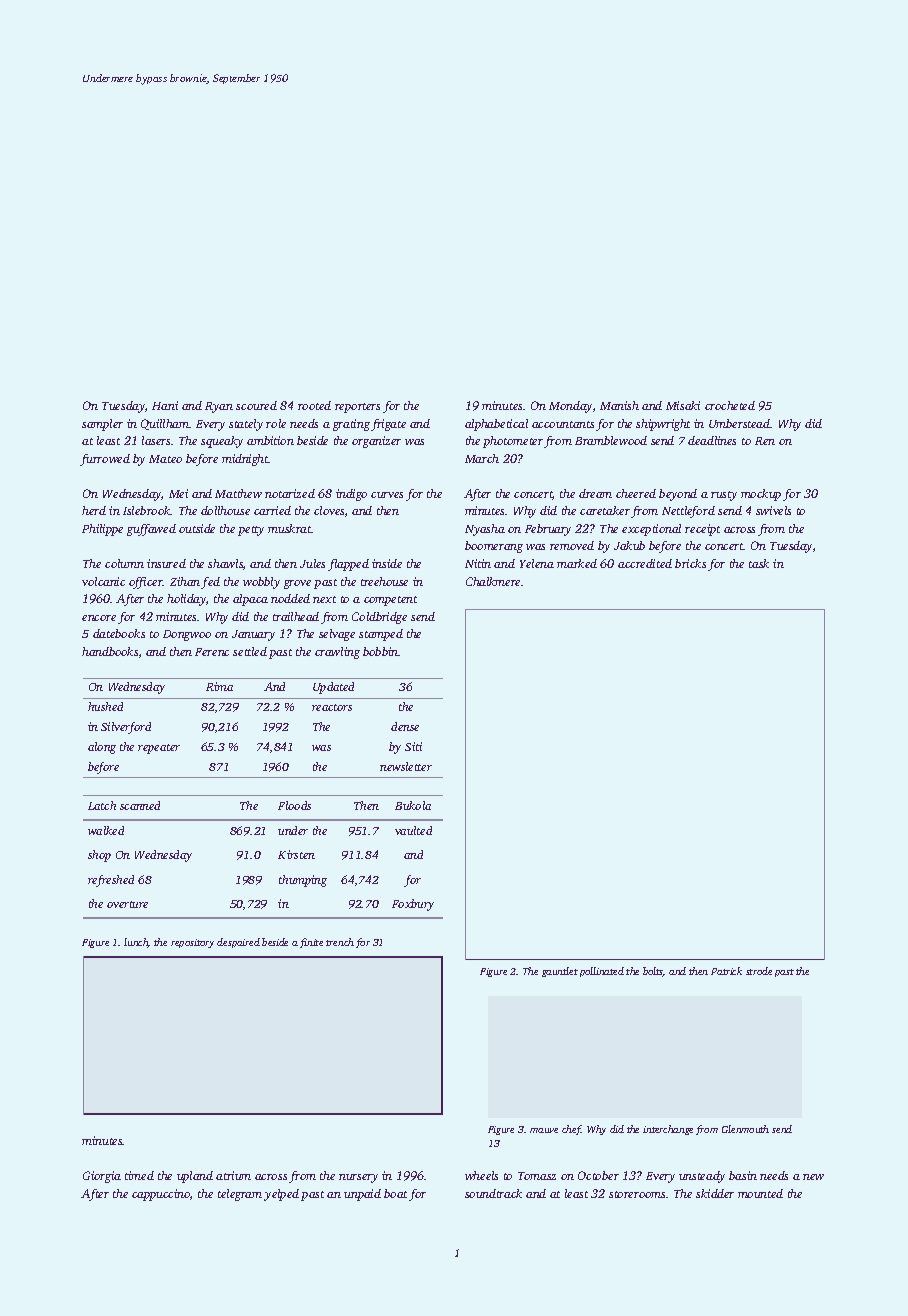  Describe the element at coordinates (296, 854) in the page. I see `Kirsten` at that location.
